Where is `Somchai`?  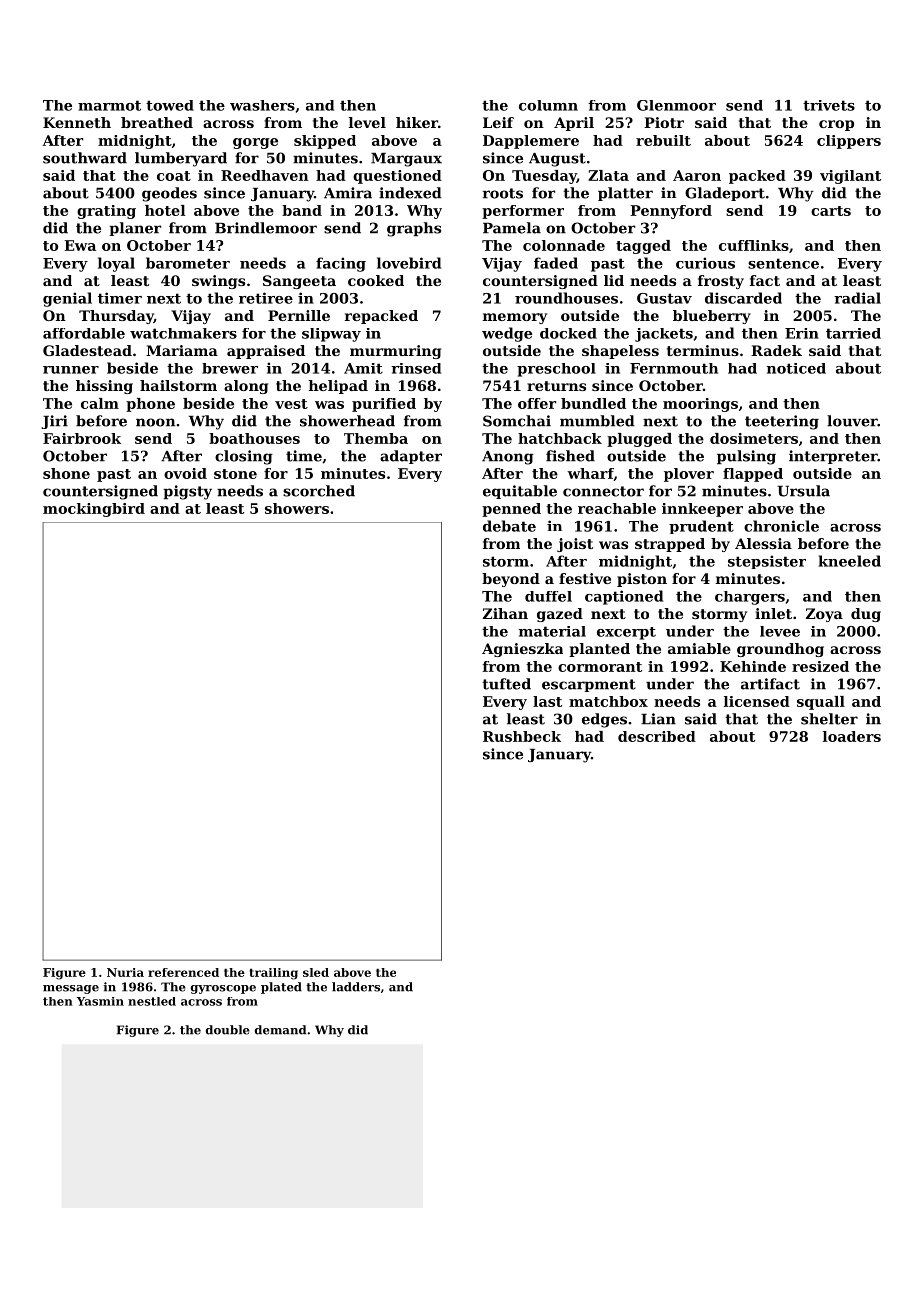 Somchai is located at coordinates (517, 421).
